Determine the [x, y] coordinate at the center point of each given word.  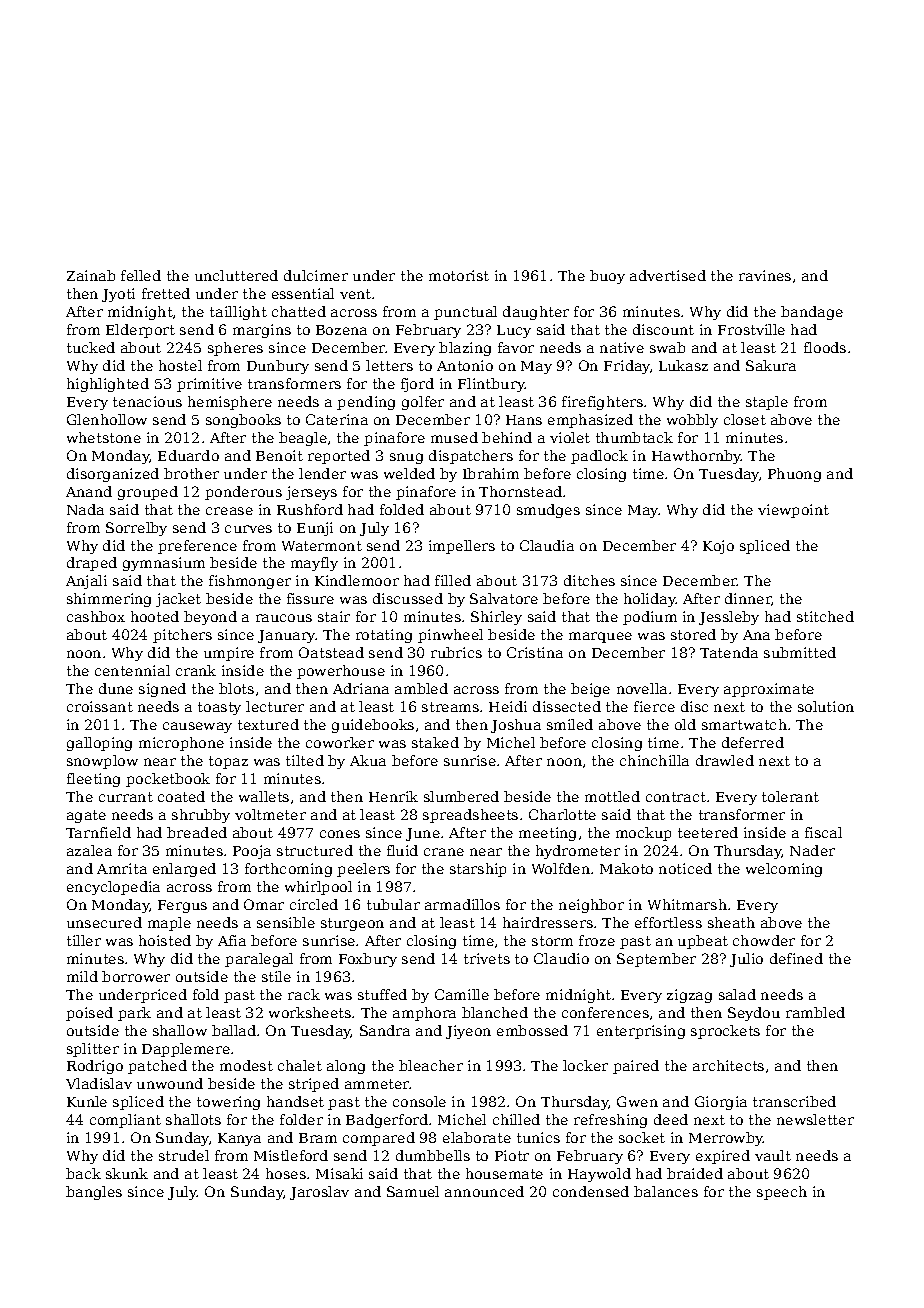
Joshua [516, 726]
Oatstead [331, 652]
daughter [536, 313]
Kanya [239, 1139]
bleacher [431, 1065]
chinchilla [654, 760]
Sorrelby [136, 529]
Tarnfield [98, 832]
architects [728, 1065]
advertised [668, 275]
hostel [180, 365]
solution [826, 706]
